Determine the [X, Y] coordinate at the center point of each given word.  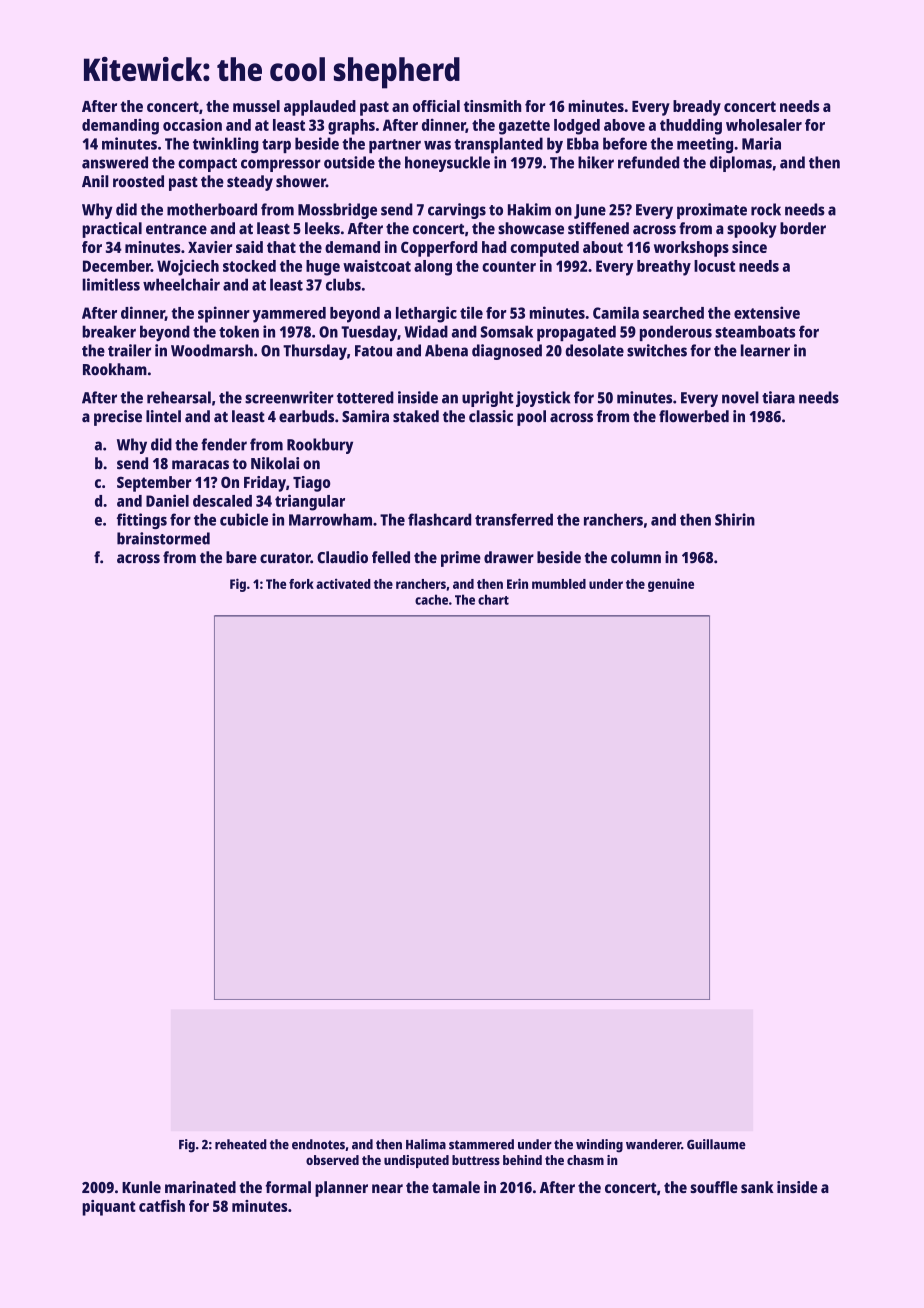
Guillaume [716, 1144]
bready [697, 108]
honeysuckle [447, 164]
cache [431, 599]
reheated [241, 1144]
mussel [256, 106]
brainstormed [163, 538]
